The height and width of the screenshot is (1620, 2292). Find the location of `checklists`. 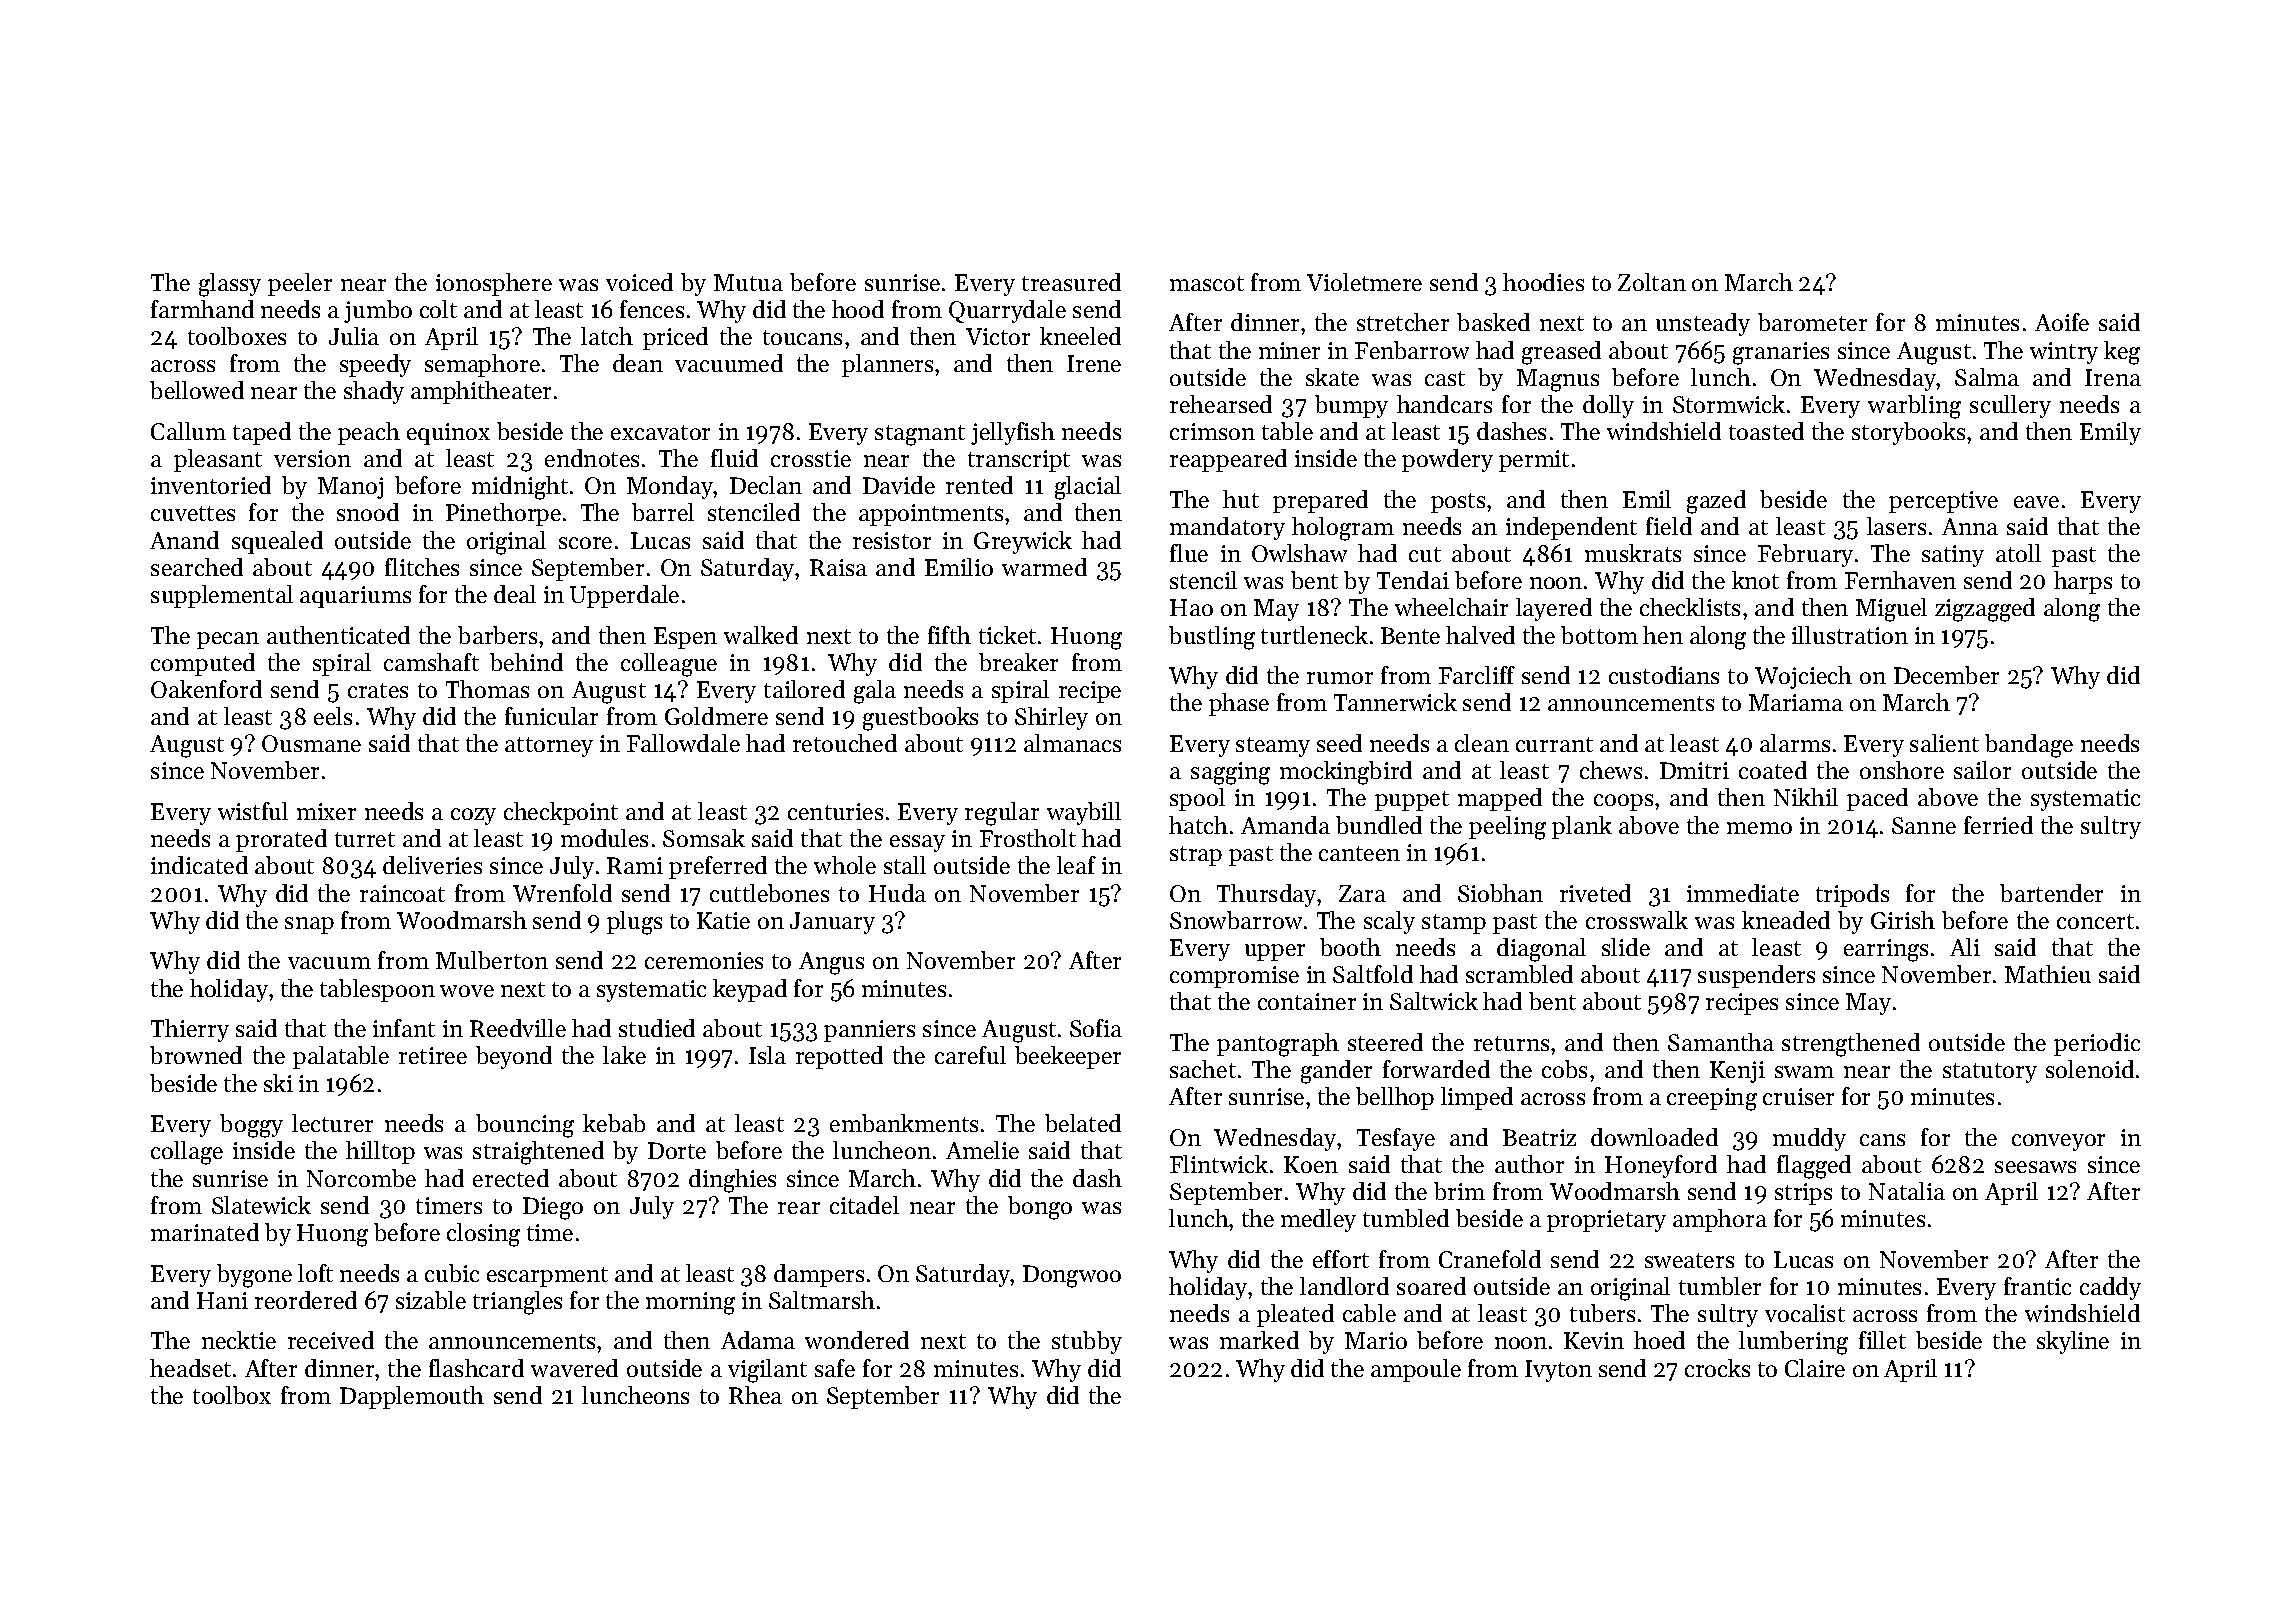

checklists is located at coordinates (1690, 607).
